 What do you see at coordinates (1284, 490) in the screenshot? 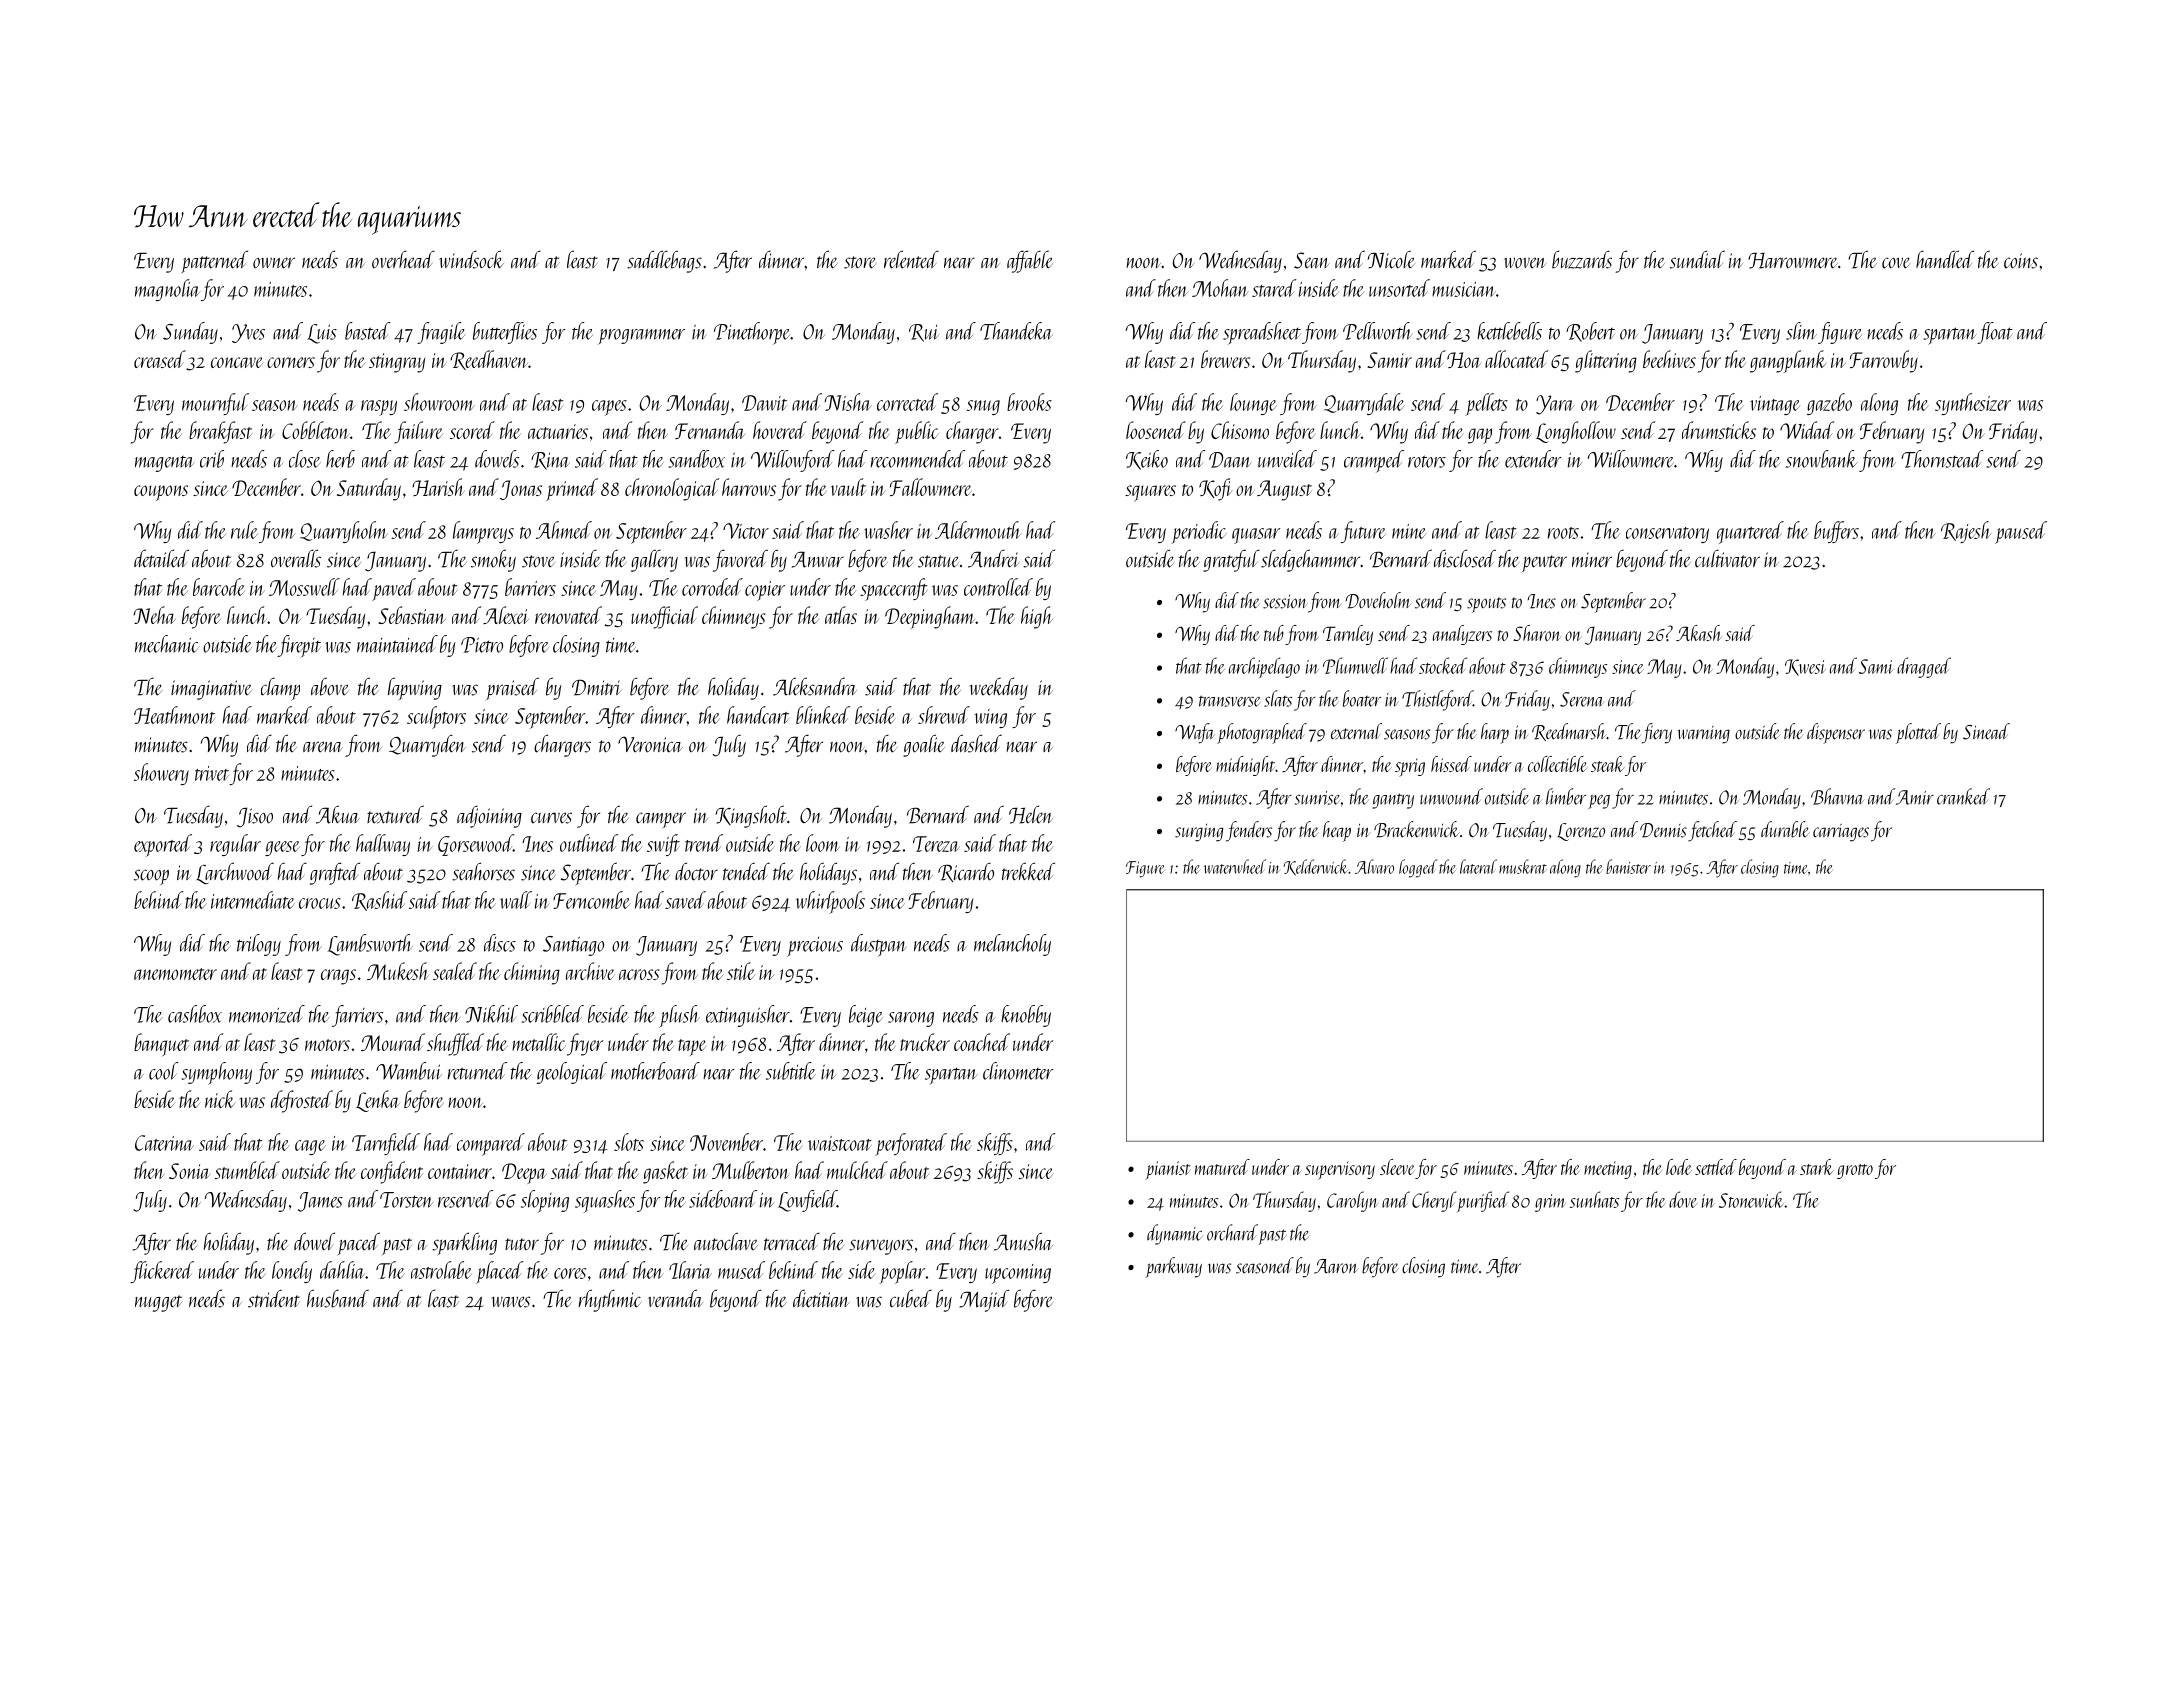
I see `August` at bounding box center [1284, 490].
